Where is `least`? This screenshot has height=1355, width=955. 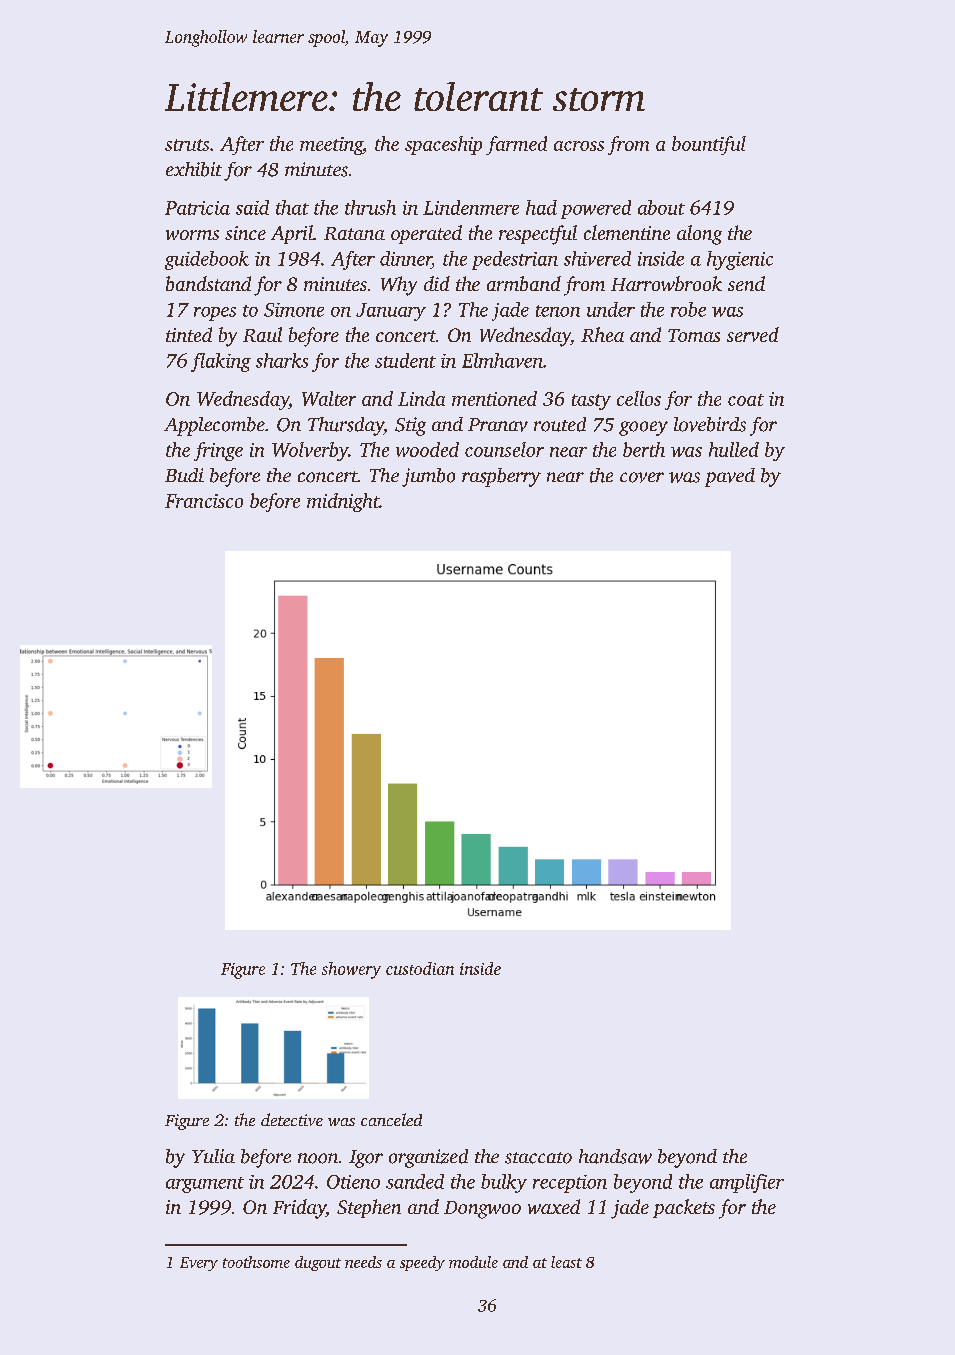 least is located at coordinates (566, 1262).
